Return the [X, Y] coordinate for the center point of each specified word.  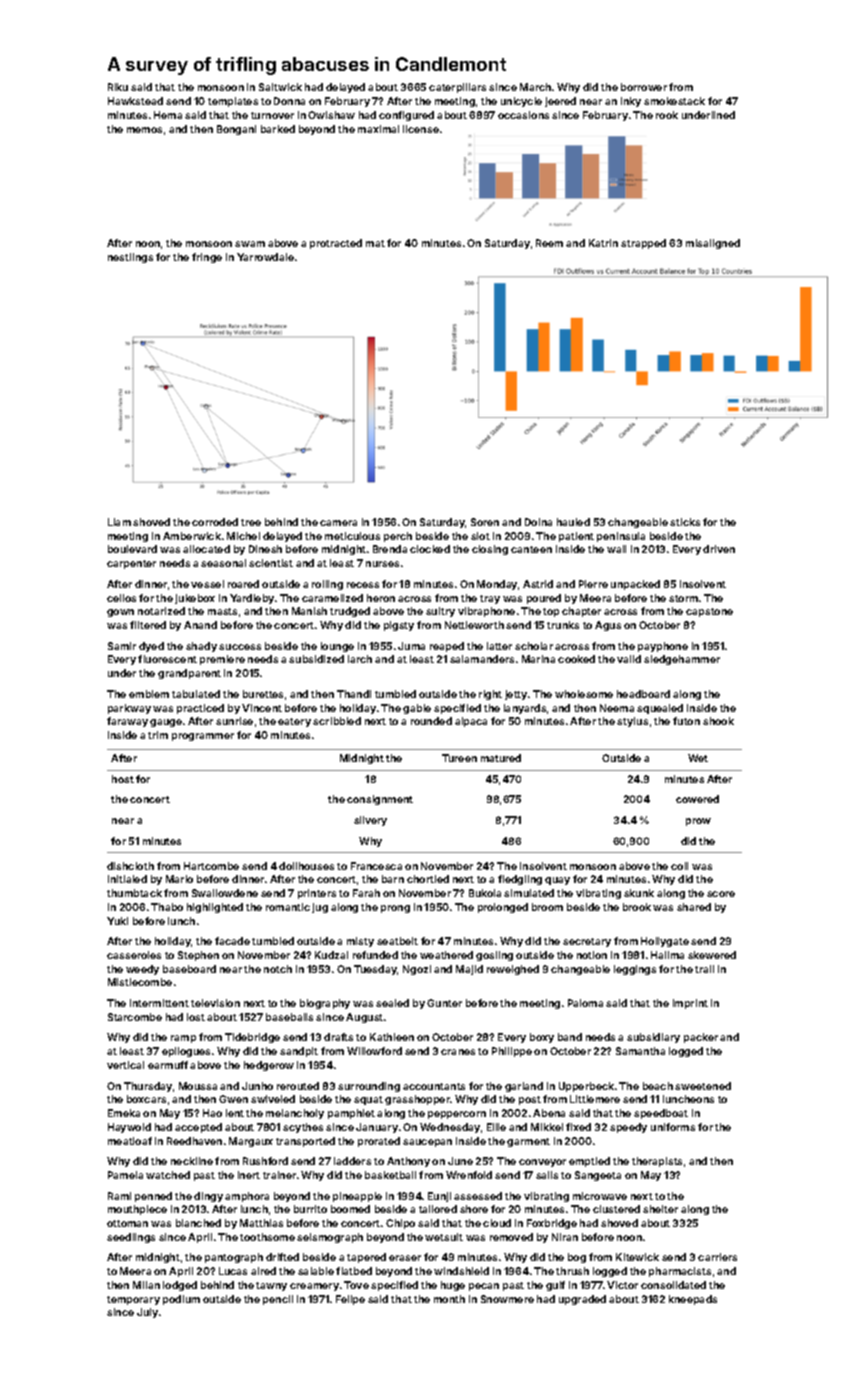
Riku [118, 87]
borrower [644, 87]
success [240, 647]
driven [719, 549]
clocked [430, 549]
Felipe [350, 1300]
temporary [133, 1300]
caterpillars [457, 88]
